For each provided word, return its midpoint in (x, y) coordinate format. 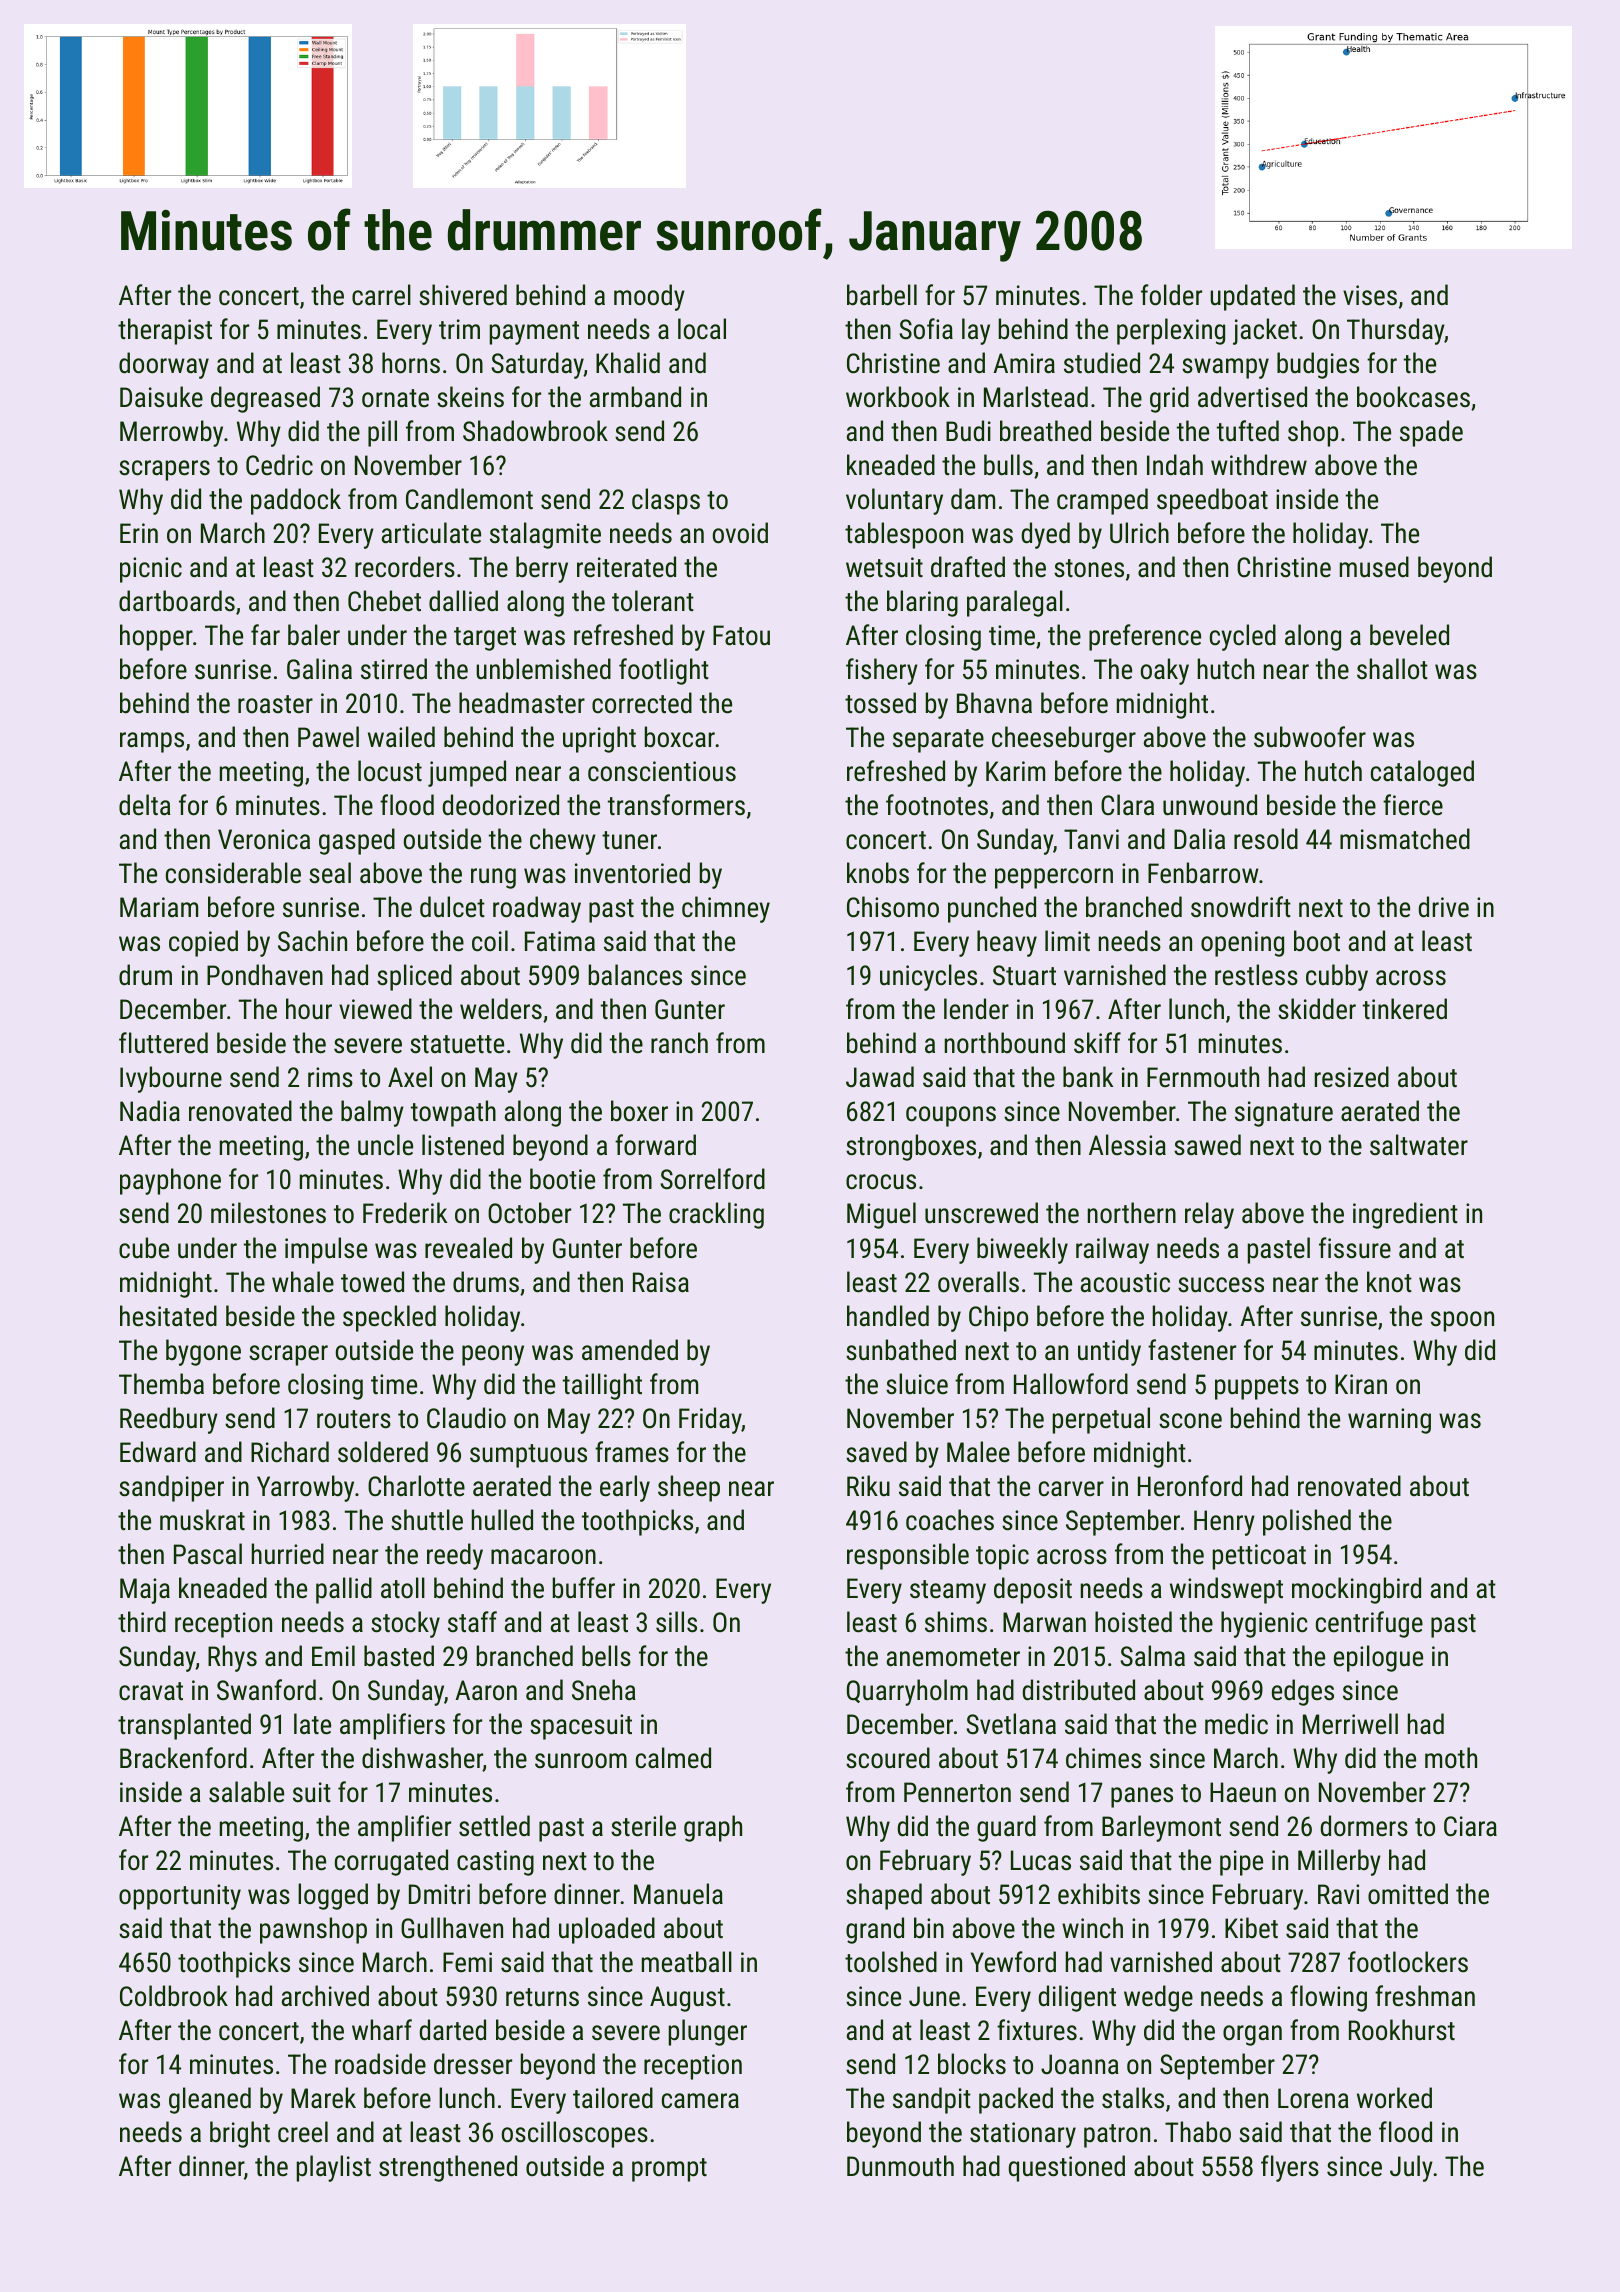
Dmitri (439, 1894)
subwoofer (1310, 737)
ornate (395, 398)
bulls (1008, 465)
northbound (1005, 1043)
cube (144, 1248)
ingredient (1405, 1215)
